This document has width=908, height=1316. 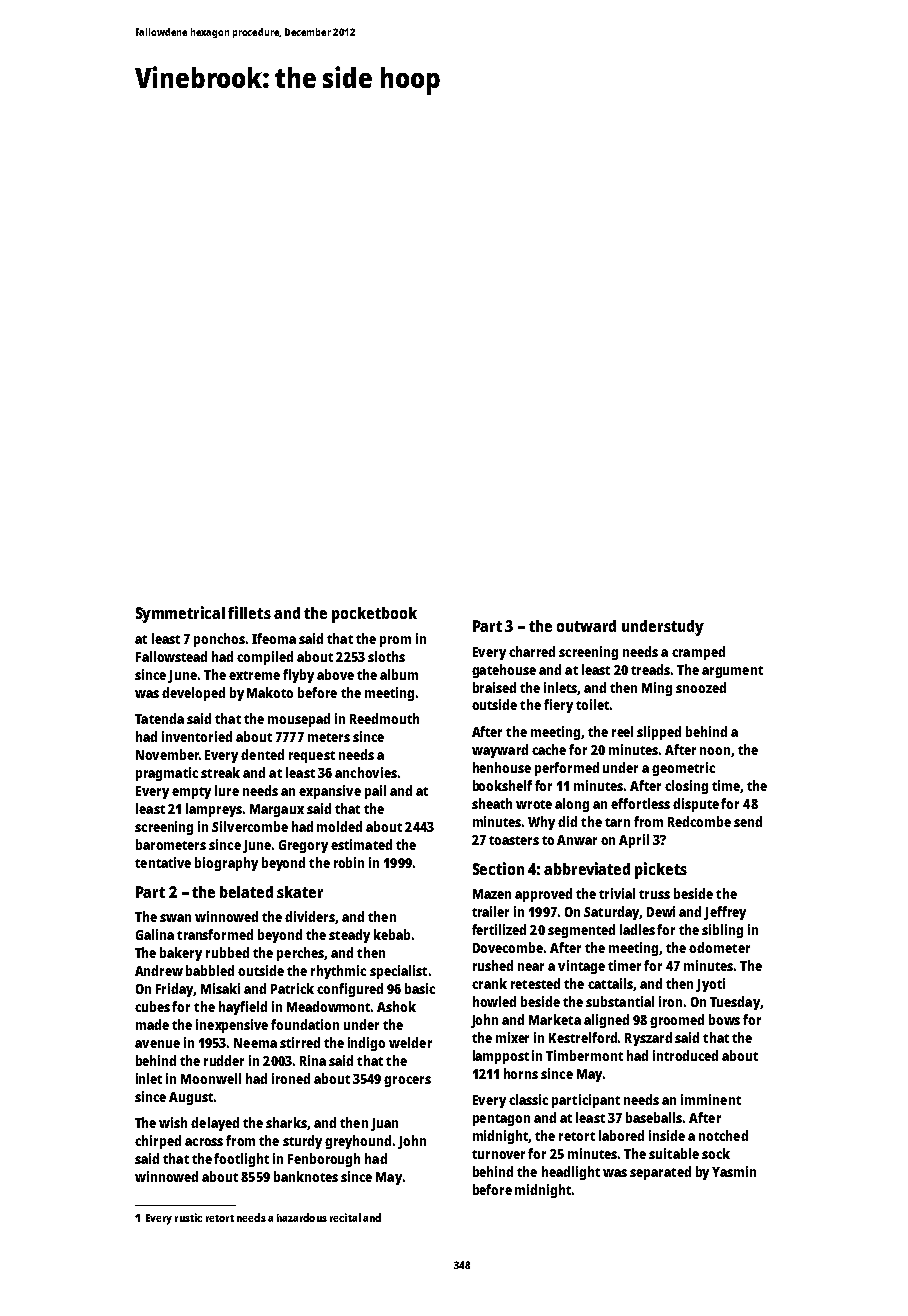 I want to click on indigo, so click(x=366, y=1044).
